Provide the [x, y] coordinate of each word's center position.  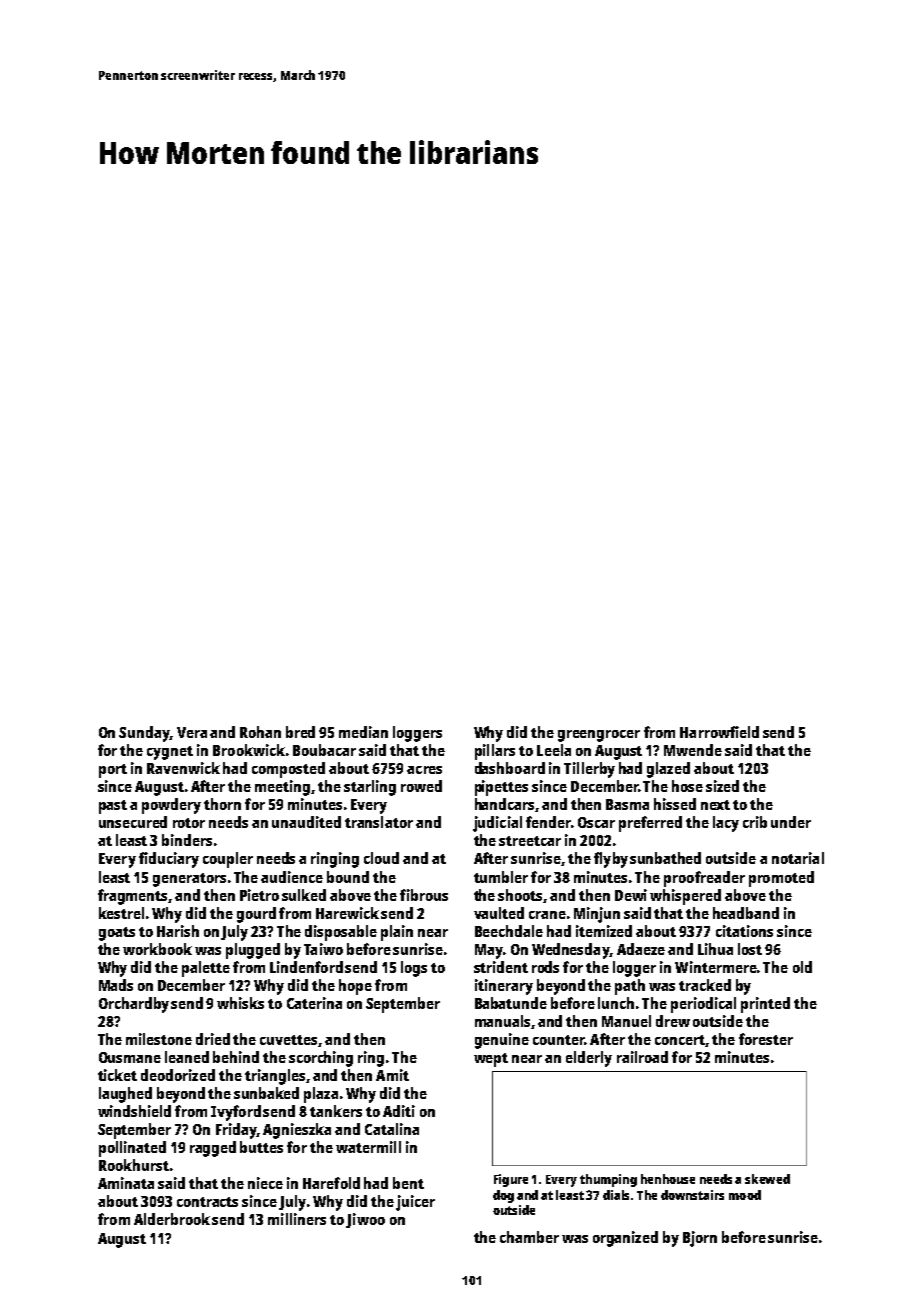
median [363, 732]
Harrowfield [719, 732]
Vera [192, 732]
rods [545, 967]
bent [408, 1183]
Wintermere [716, 967]
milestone [159, 1039]
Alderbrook [172, 1219]
